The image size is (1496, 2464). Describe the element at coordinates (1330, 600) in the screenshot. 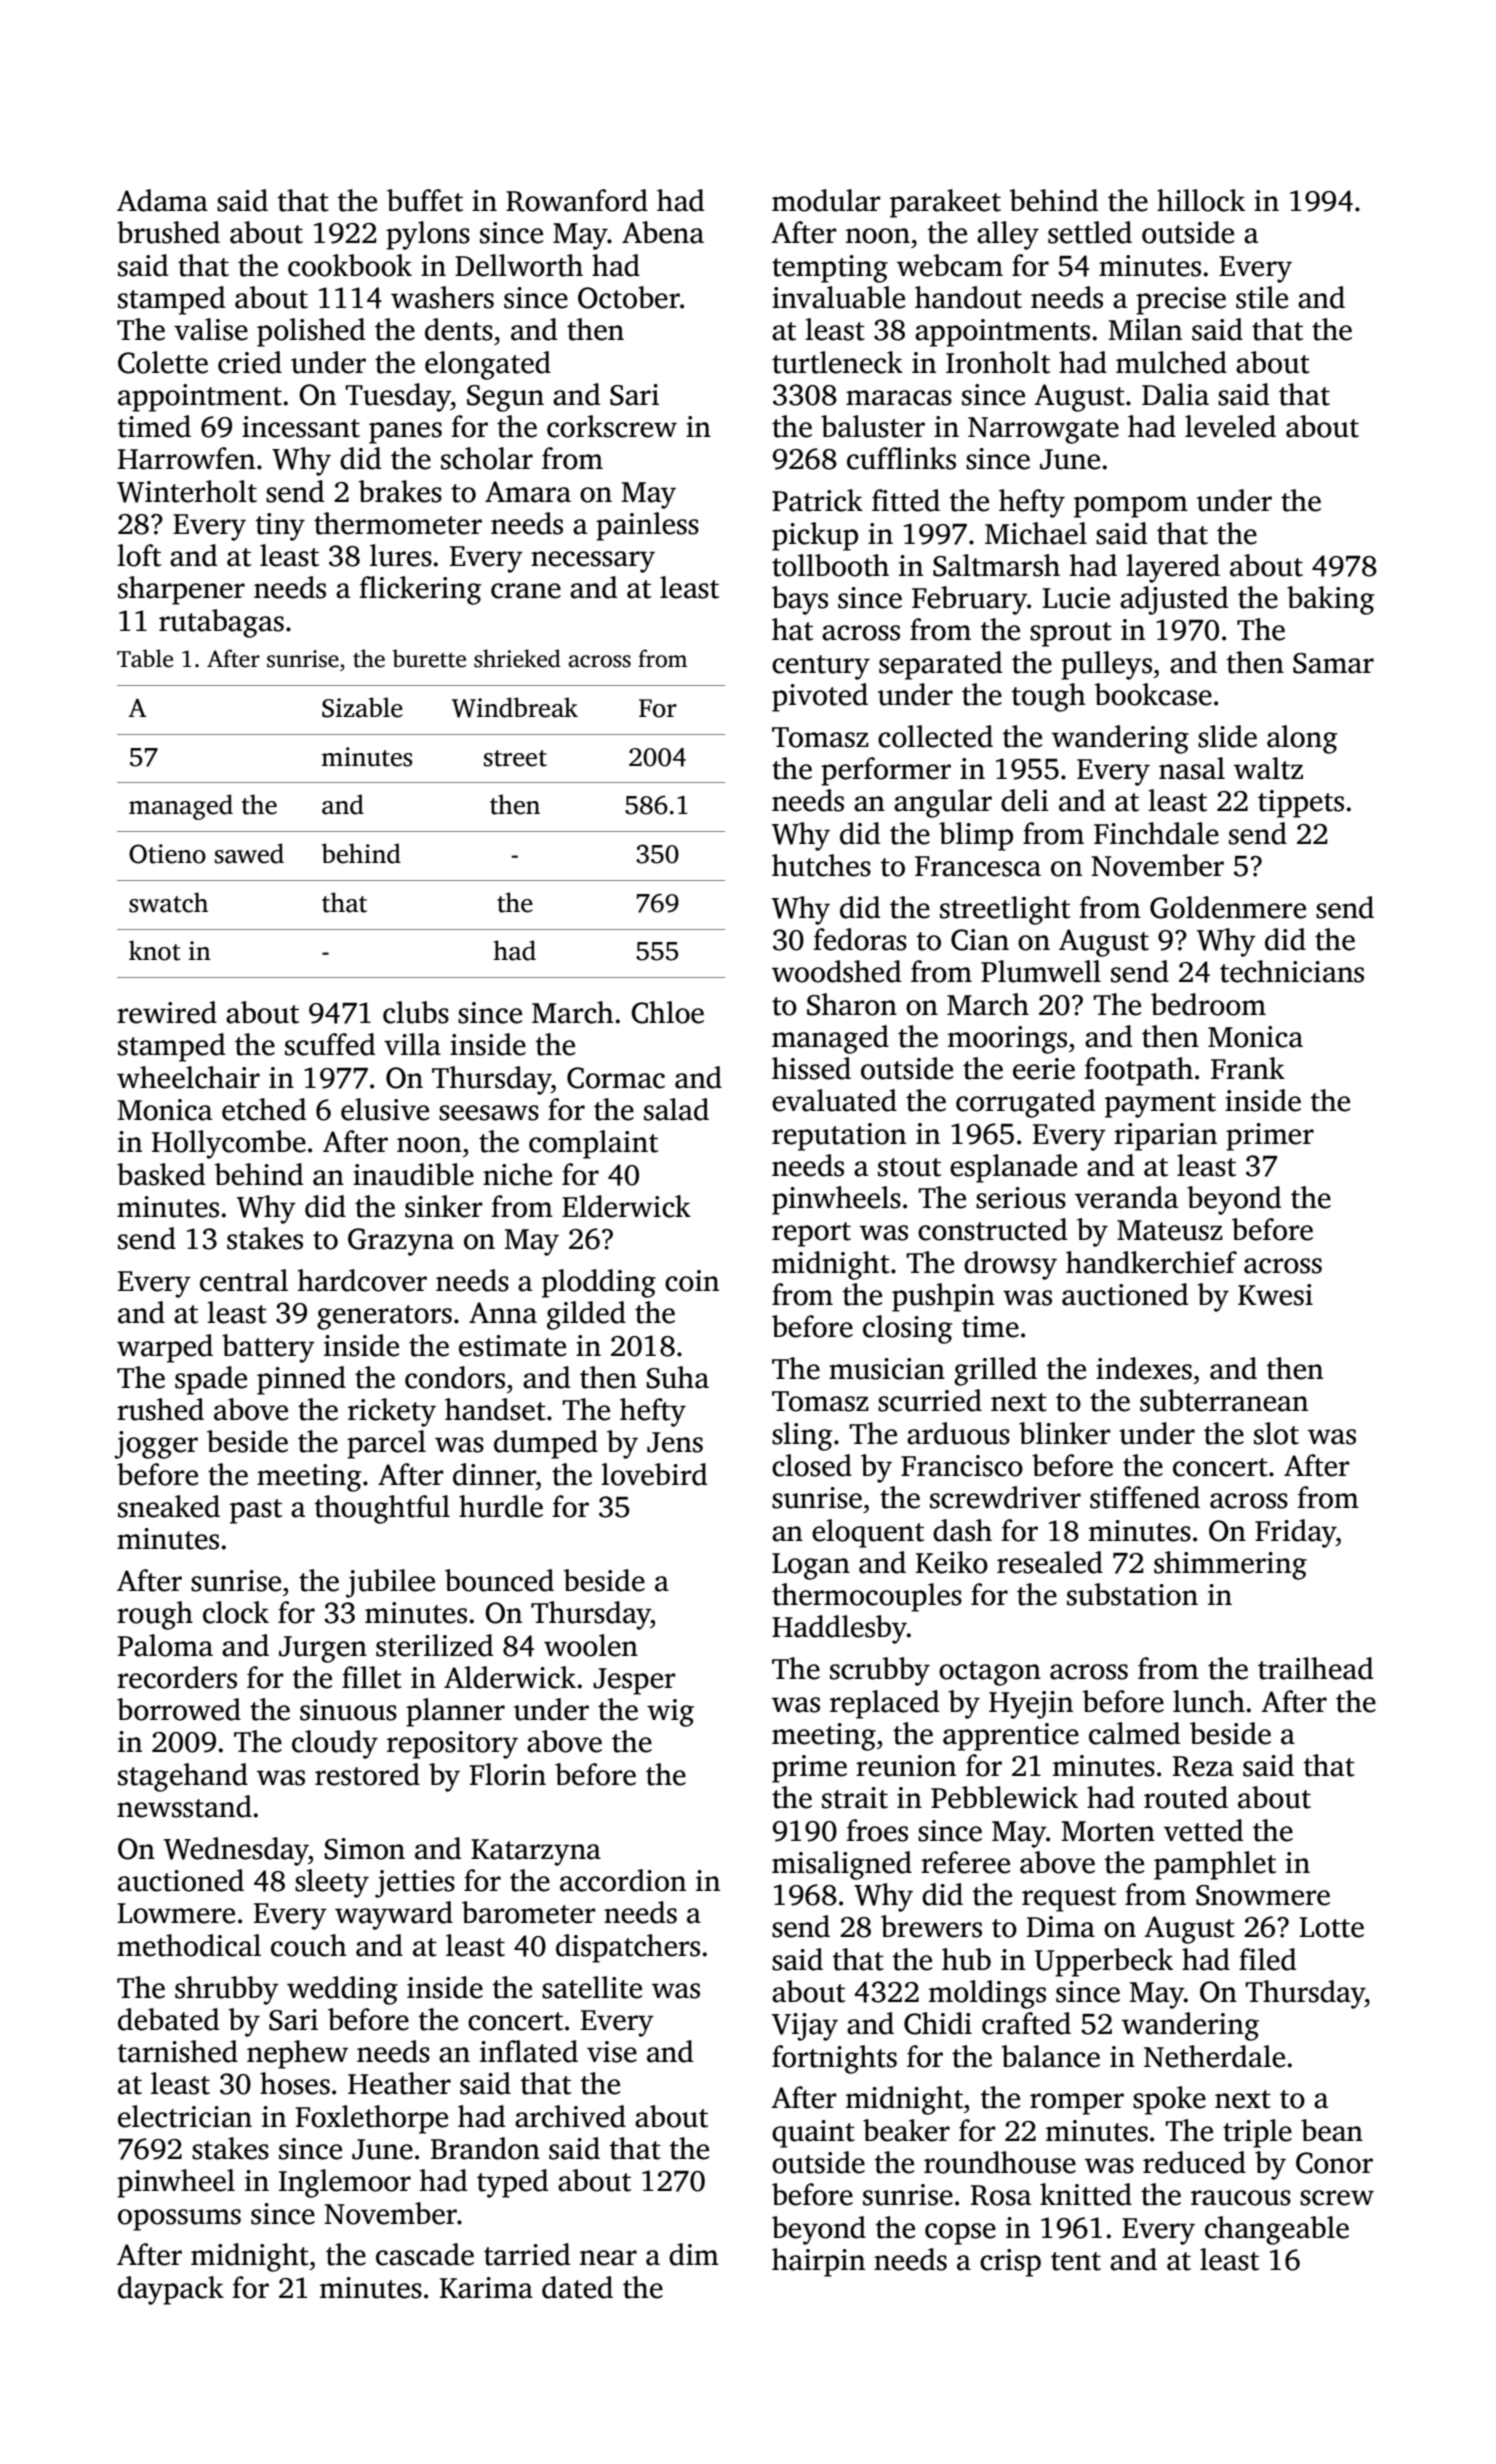

I see `baking` at that location.
